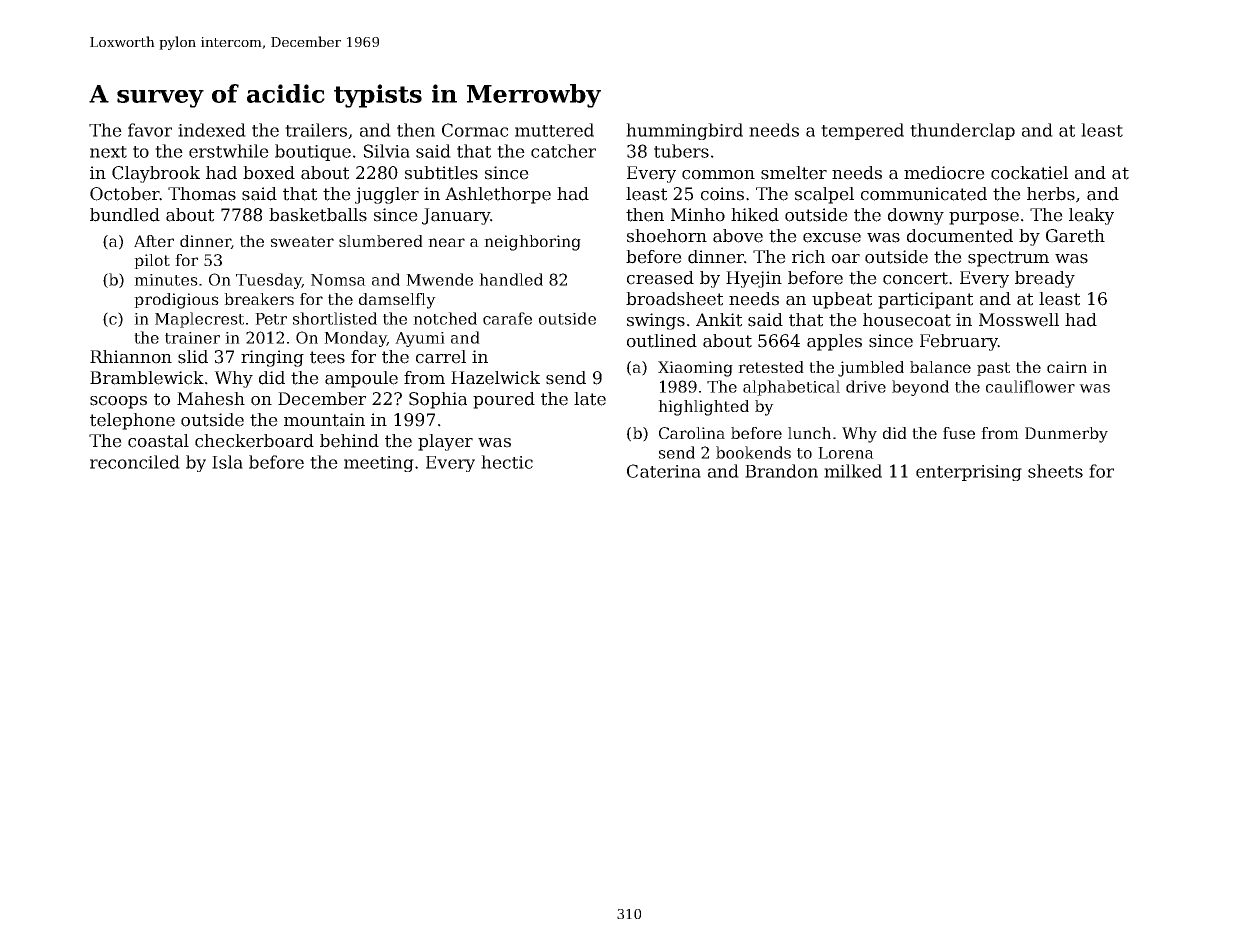 The height and width of the page is (952, 1233). What do you see at coordinates (507, 462) in the page?
I see `hectic` at bounding box center [507, 462].
